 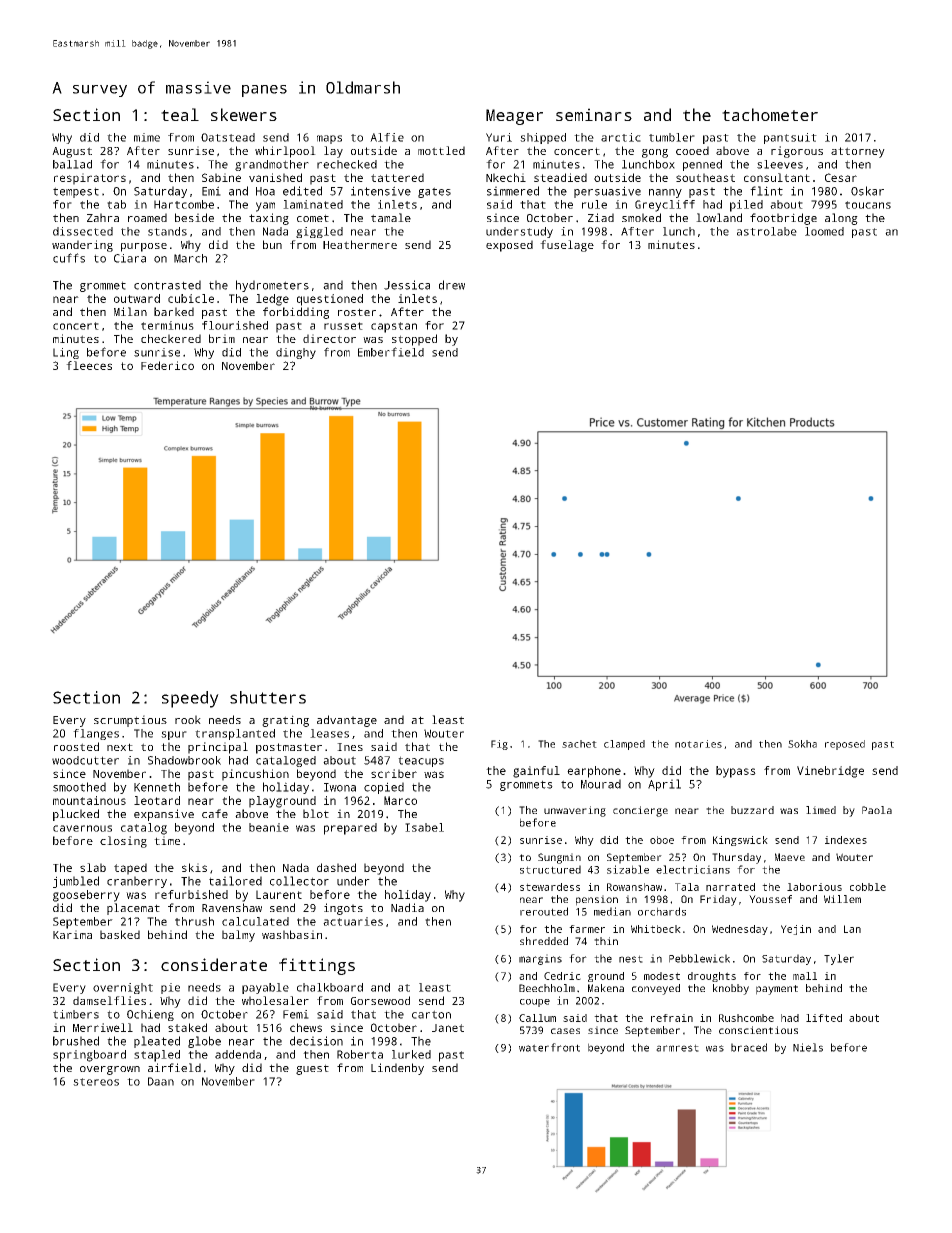 I want to click on Ravenshaw, so click(x=232, y=907).
